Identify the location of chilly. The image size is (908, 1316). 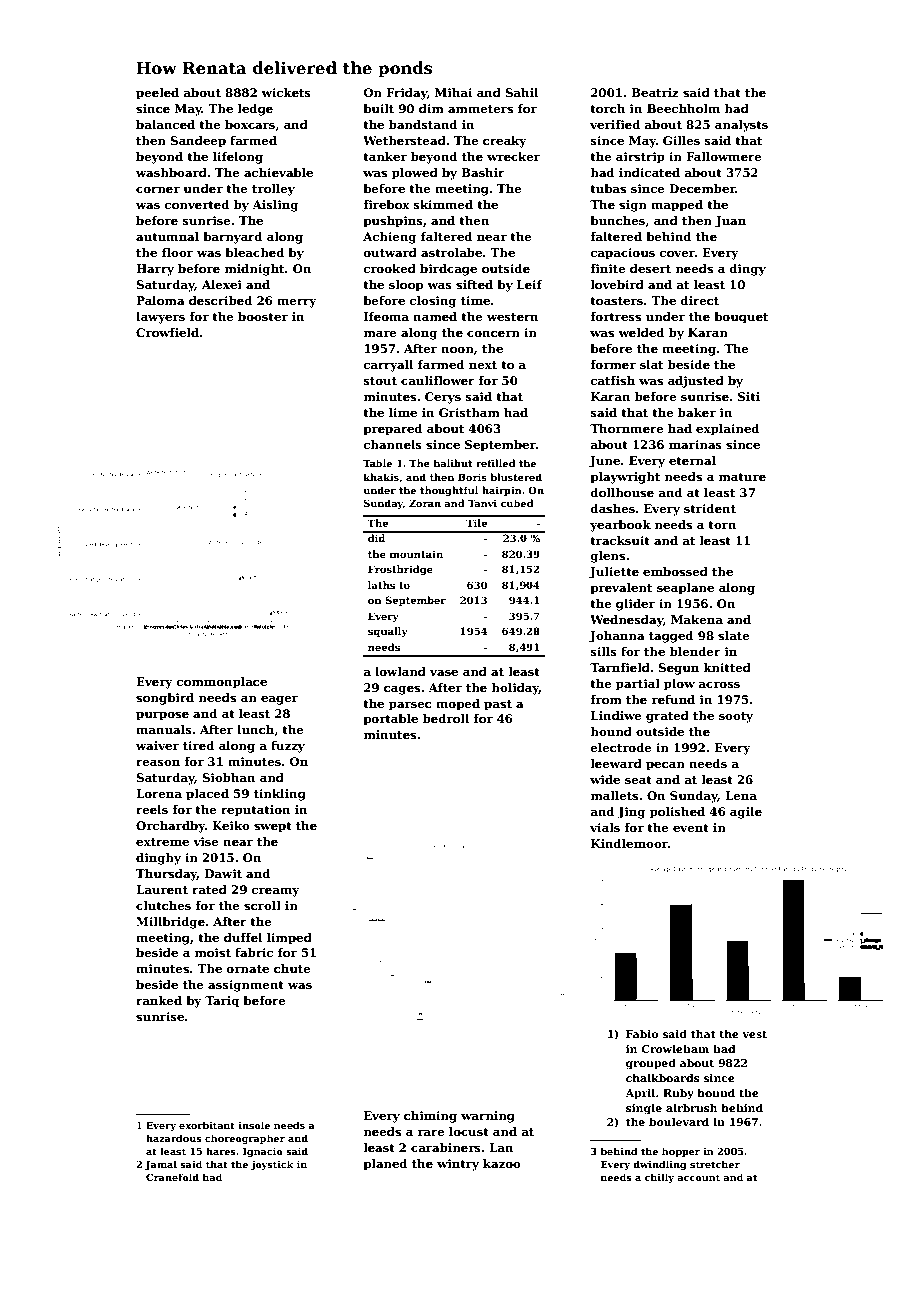
(659, 1178).
